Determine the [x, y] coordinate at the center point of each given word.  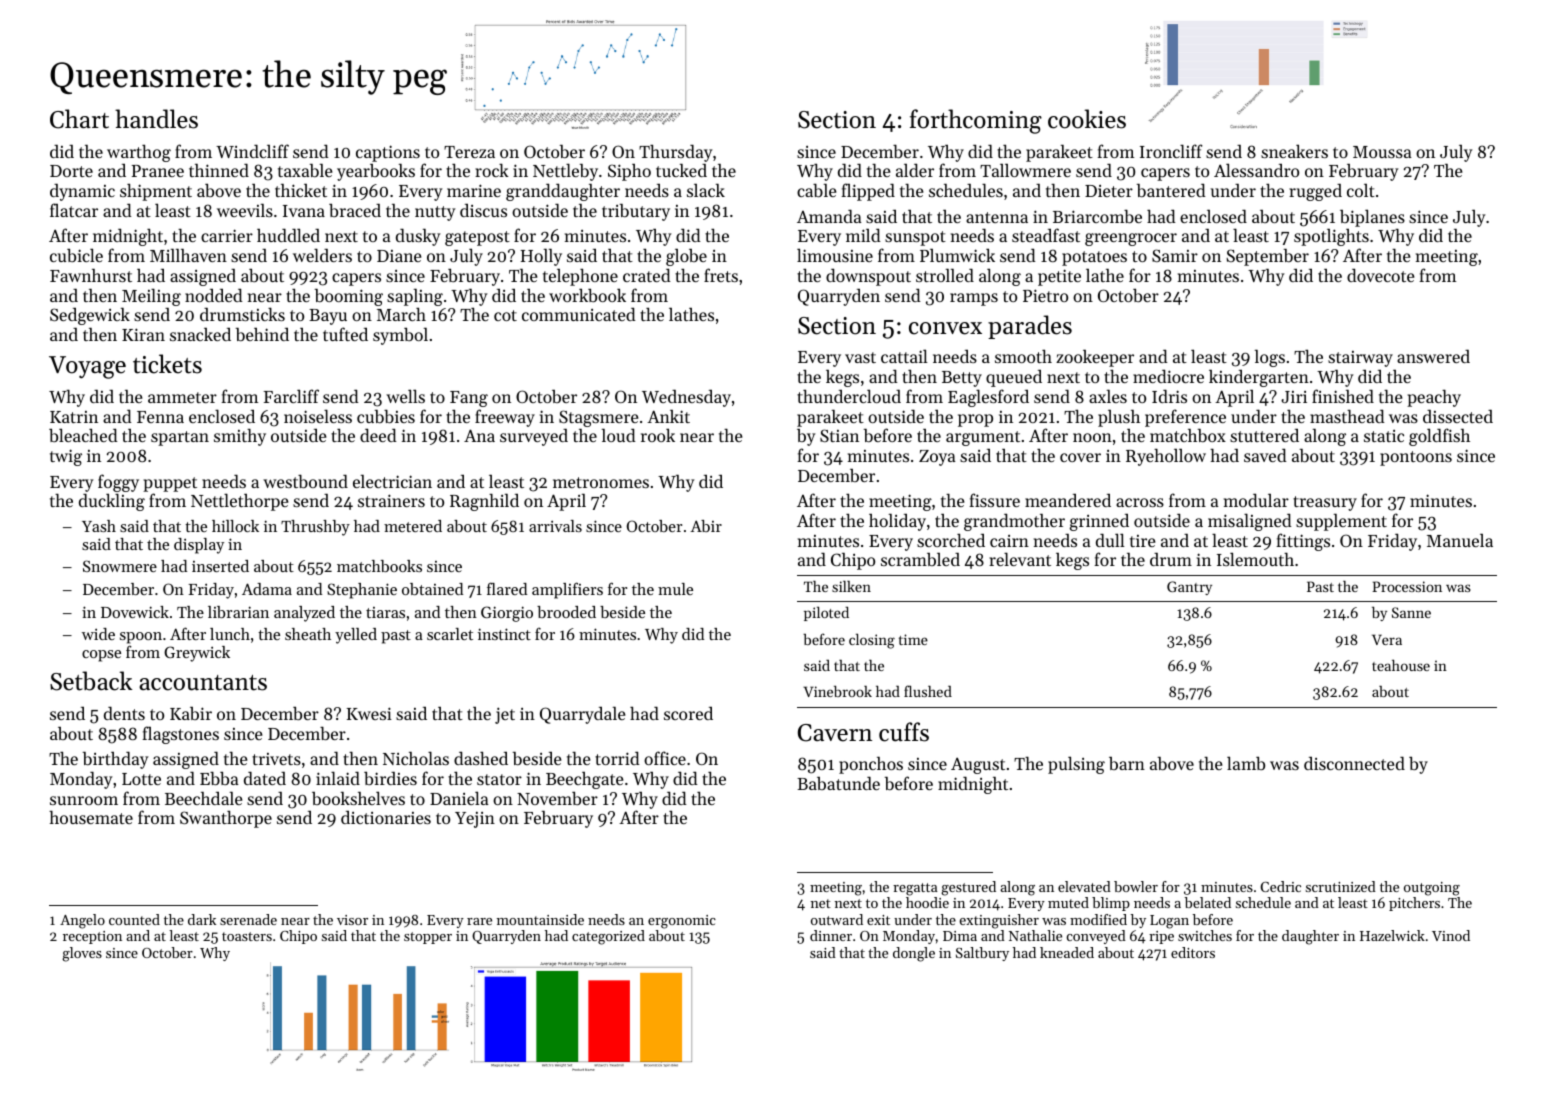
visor [352, 920]
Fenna [160, 417]
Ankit [668, 416]
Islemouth [1255, 559]
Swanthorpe [226, 819]
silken [851, 586]
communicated [579, 314]
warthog [139, 153]
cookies [1087, 119]
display [199, 546]
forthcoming [976, 121]
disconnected [1354, 763]
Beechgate [585, 780]
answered [1433, 356]
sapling [415, 297]
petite [1059, 277]
